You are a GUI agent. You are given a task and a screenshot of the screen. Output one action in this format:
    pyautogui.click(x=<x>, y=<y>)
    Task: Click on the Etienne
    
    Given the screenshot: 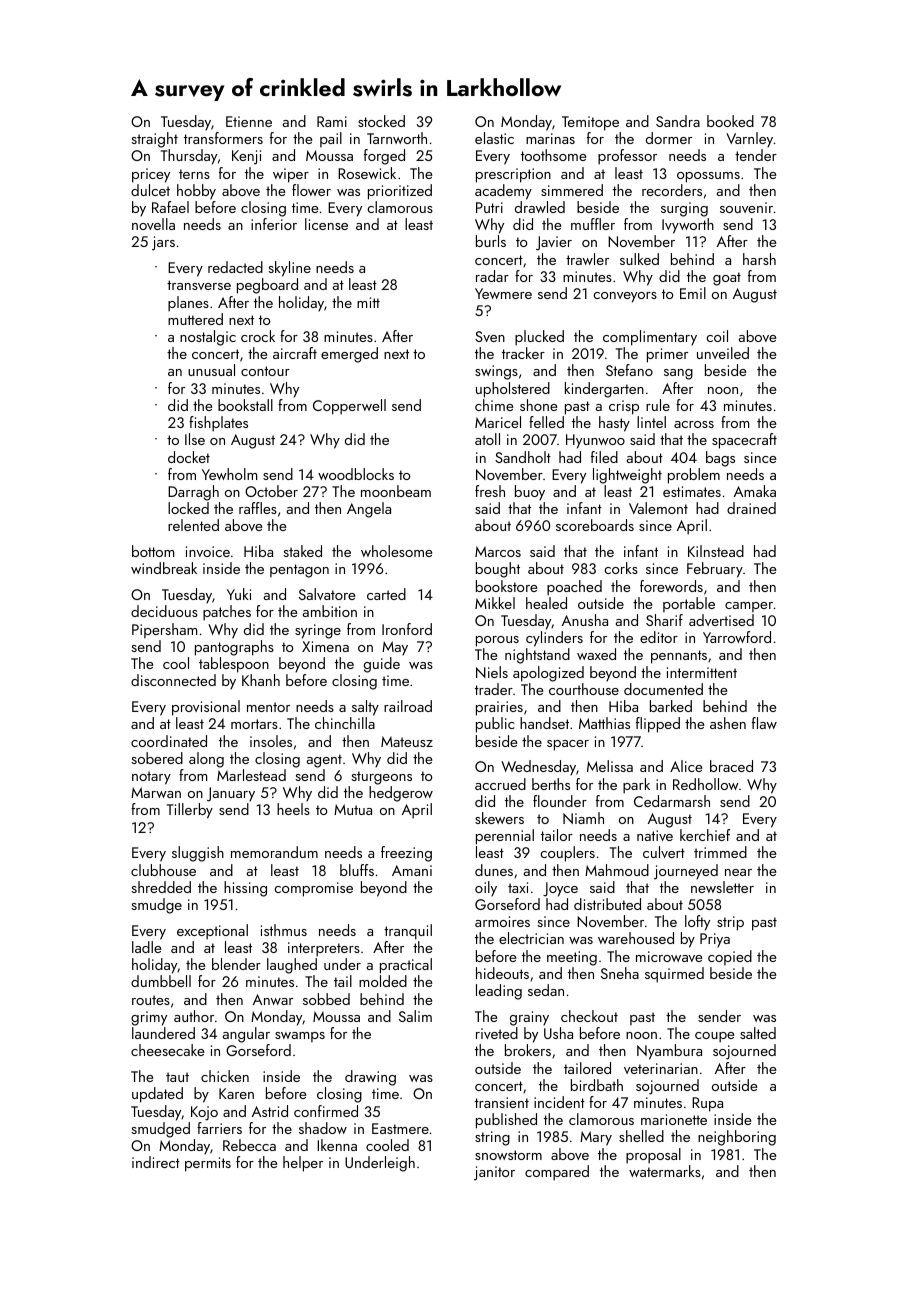 What is the action you would take?
    pyautogui.click(x=249, y=121)
